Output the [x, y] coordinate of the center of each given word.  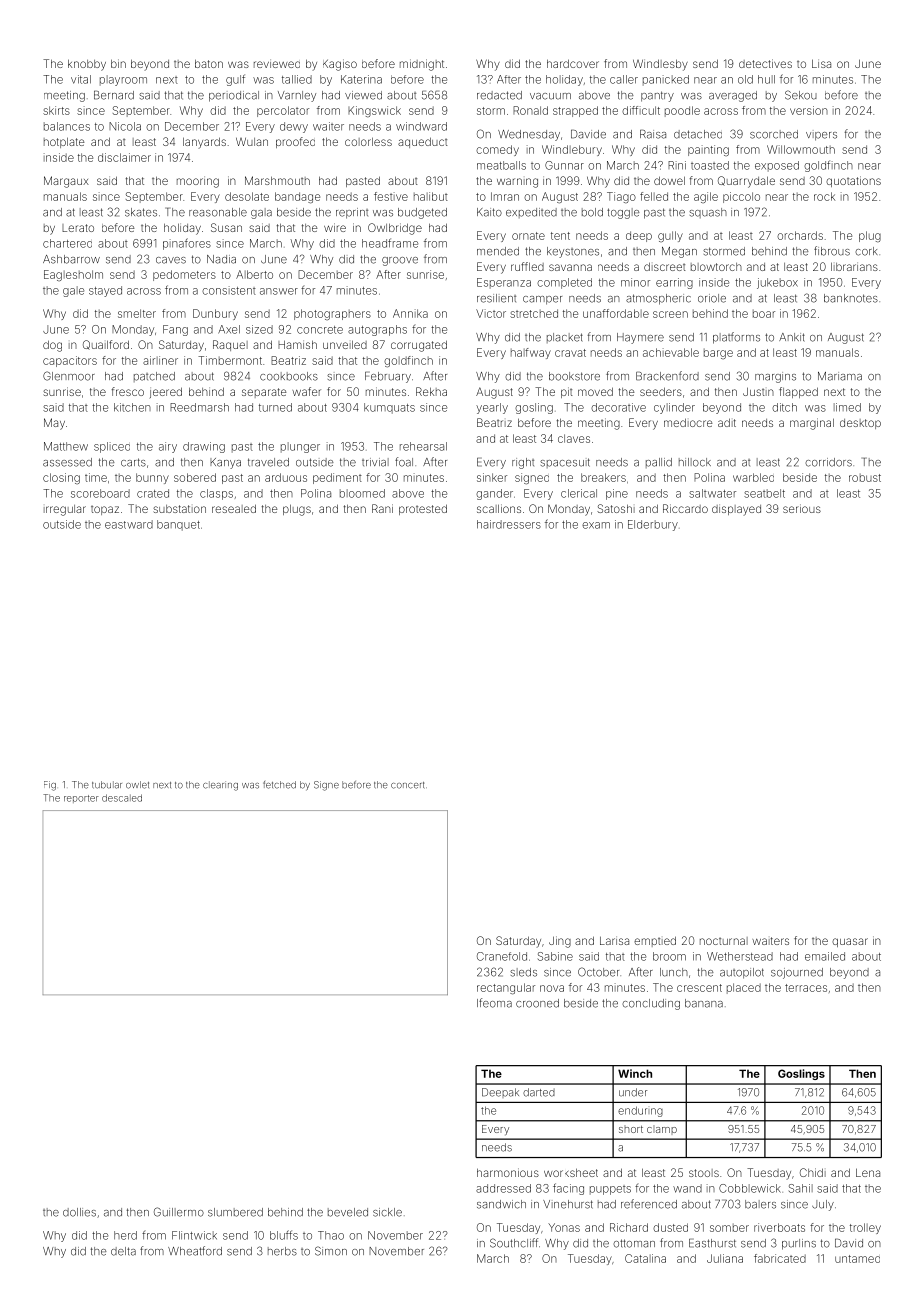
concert [408, 785]
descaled [122, 798]
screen [670, 314]
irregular [65, 510]
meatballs [501, 165]
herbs [282, 1251]
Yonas [564, 1227]
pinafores [187, 244]
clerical [579, 493]
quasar [850, 942]
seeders [661, 391]
